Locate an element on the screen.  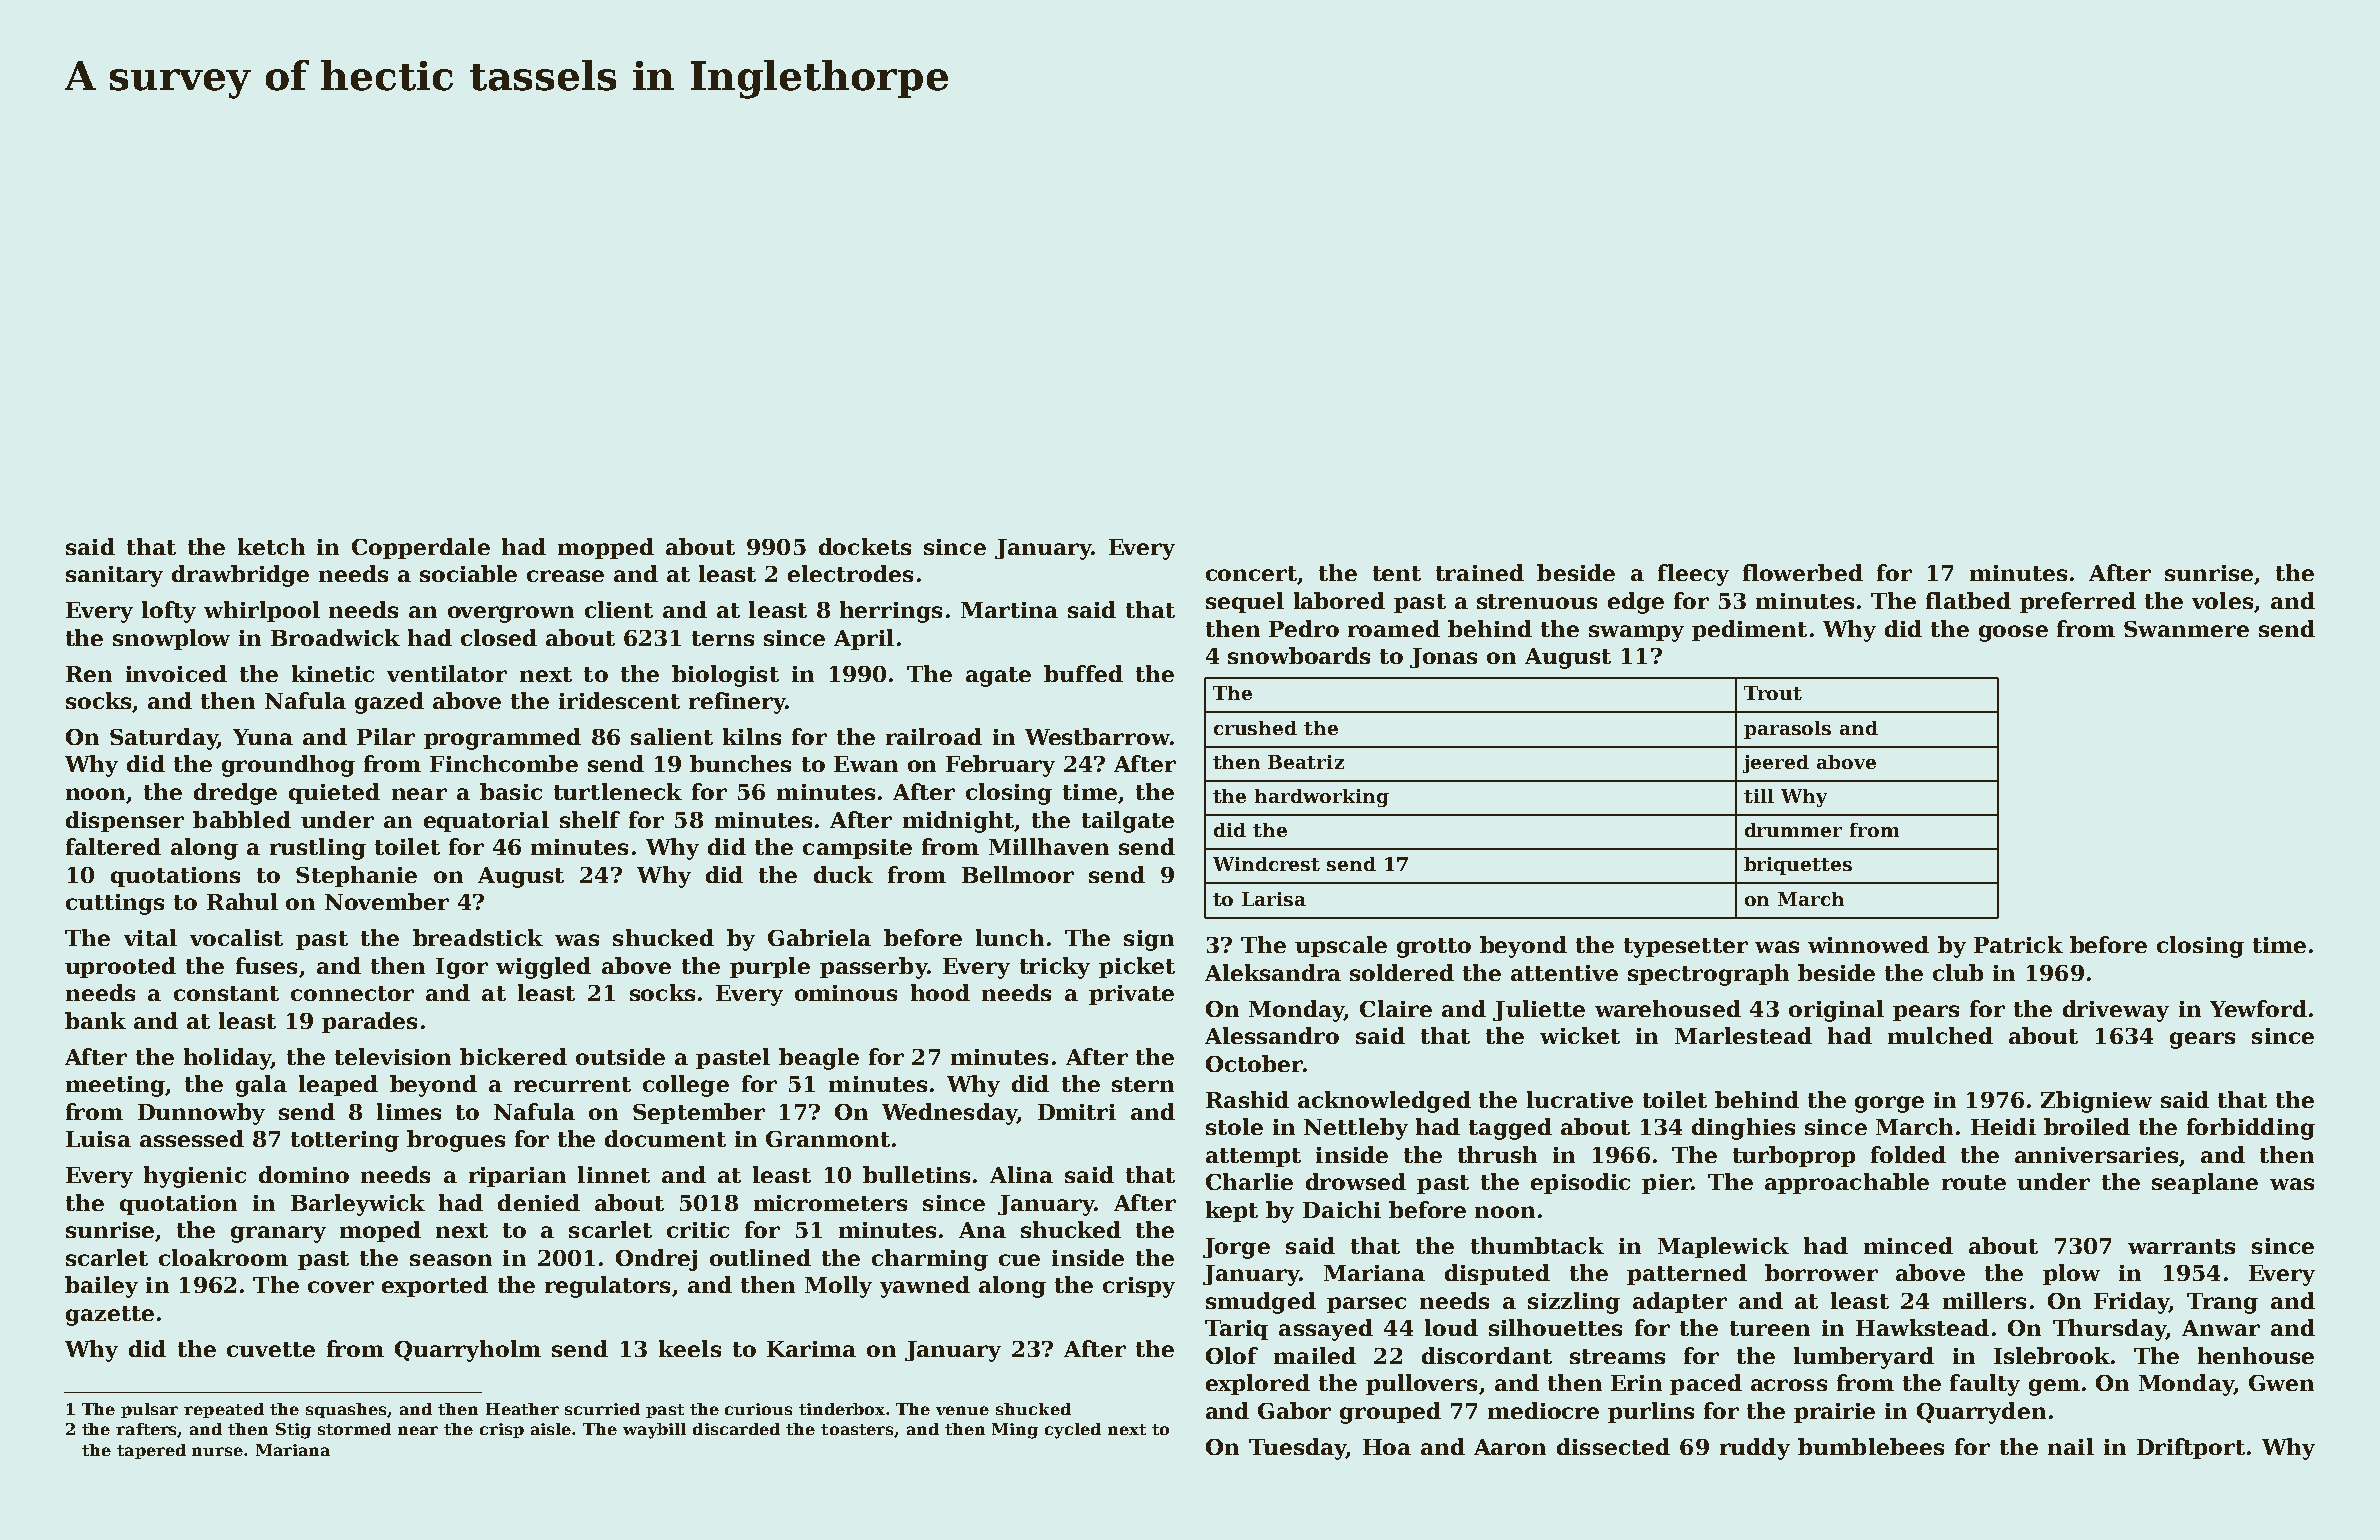
hardworking is located at coordinates (1322, 798).
